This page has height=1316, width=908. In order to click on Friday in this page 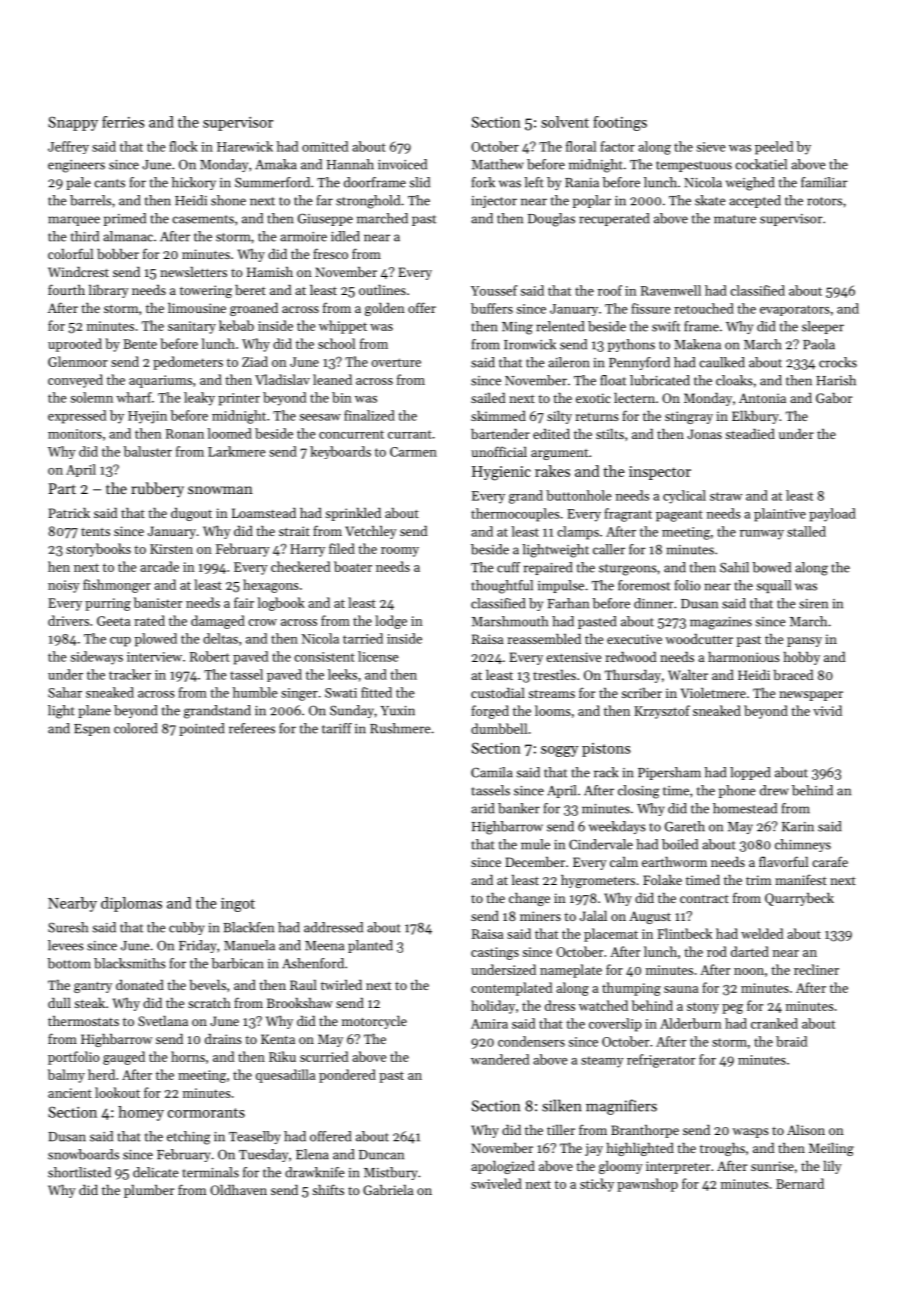, I will do `click(198, 946)`.
